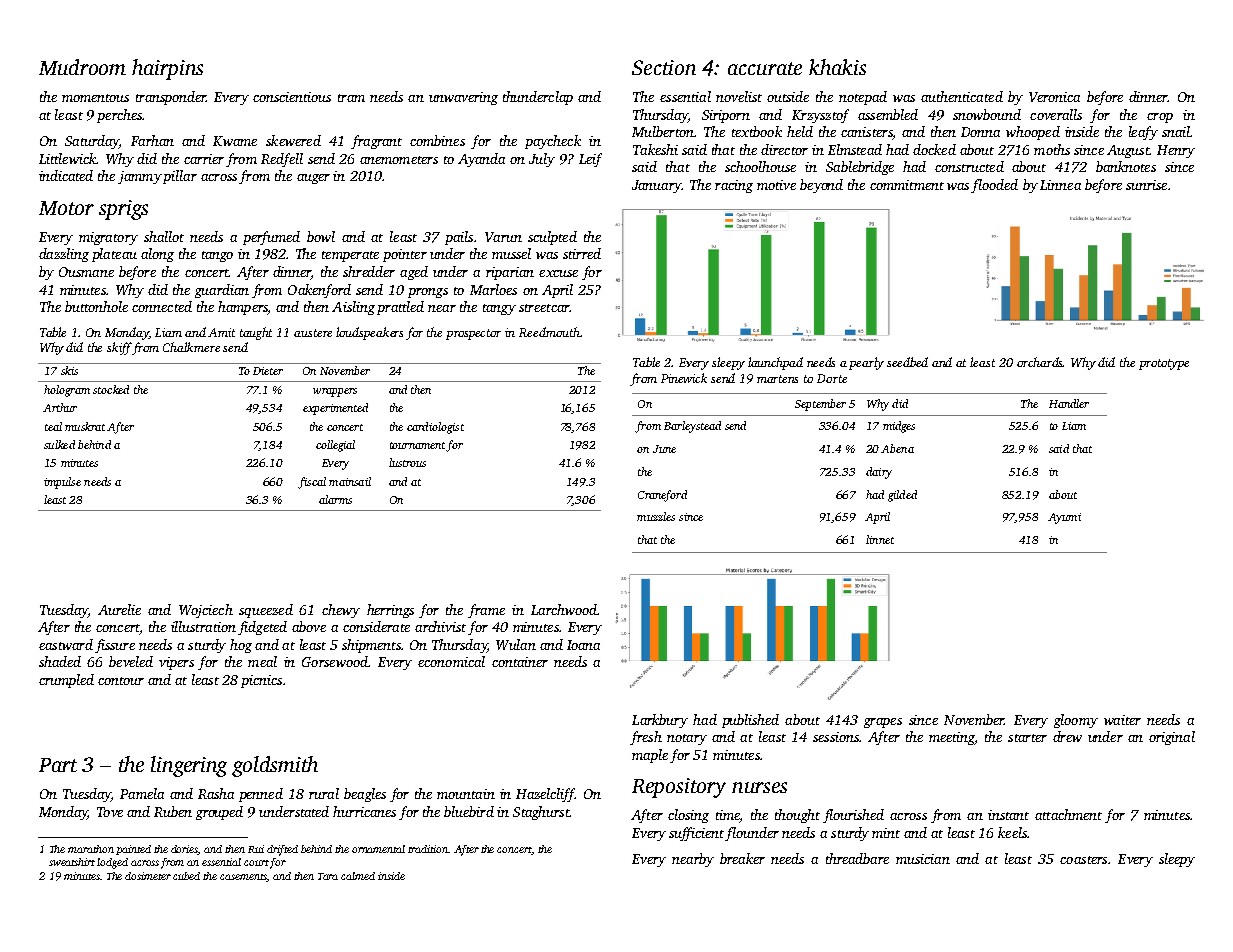 The image size is (1233, 952). What do you see at coordinates (1160, 118) in the image?
I see `crop` at bounding box center [1160, 118].
